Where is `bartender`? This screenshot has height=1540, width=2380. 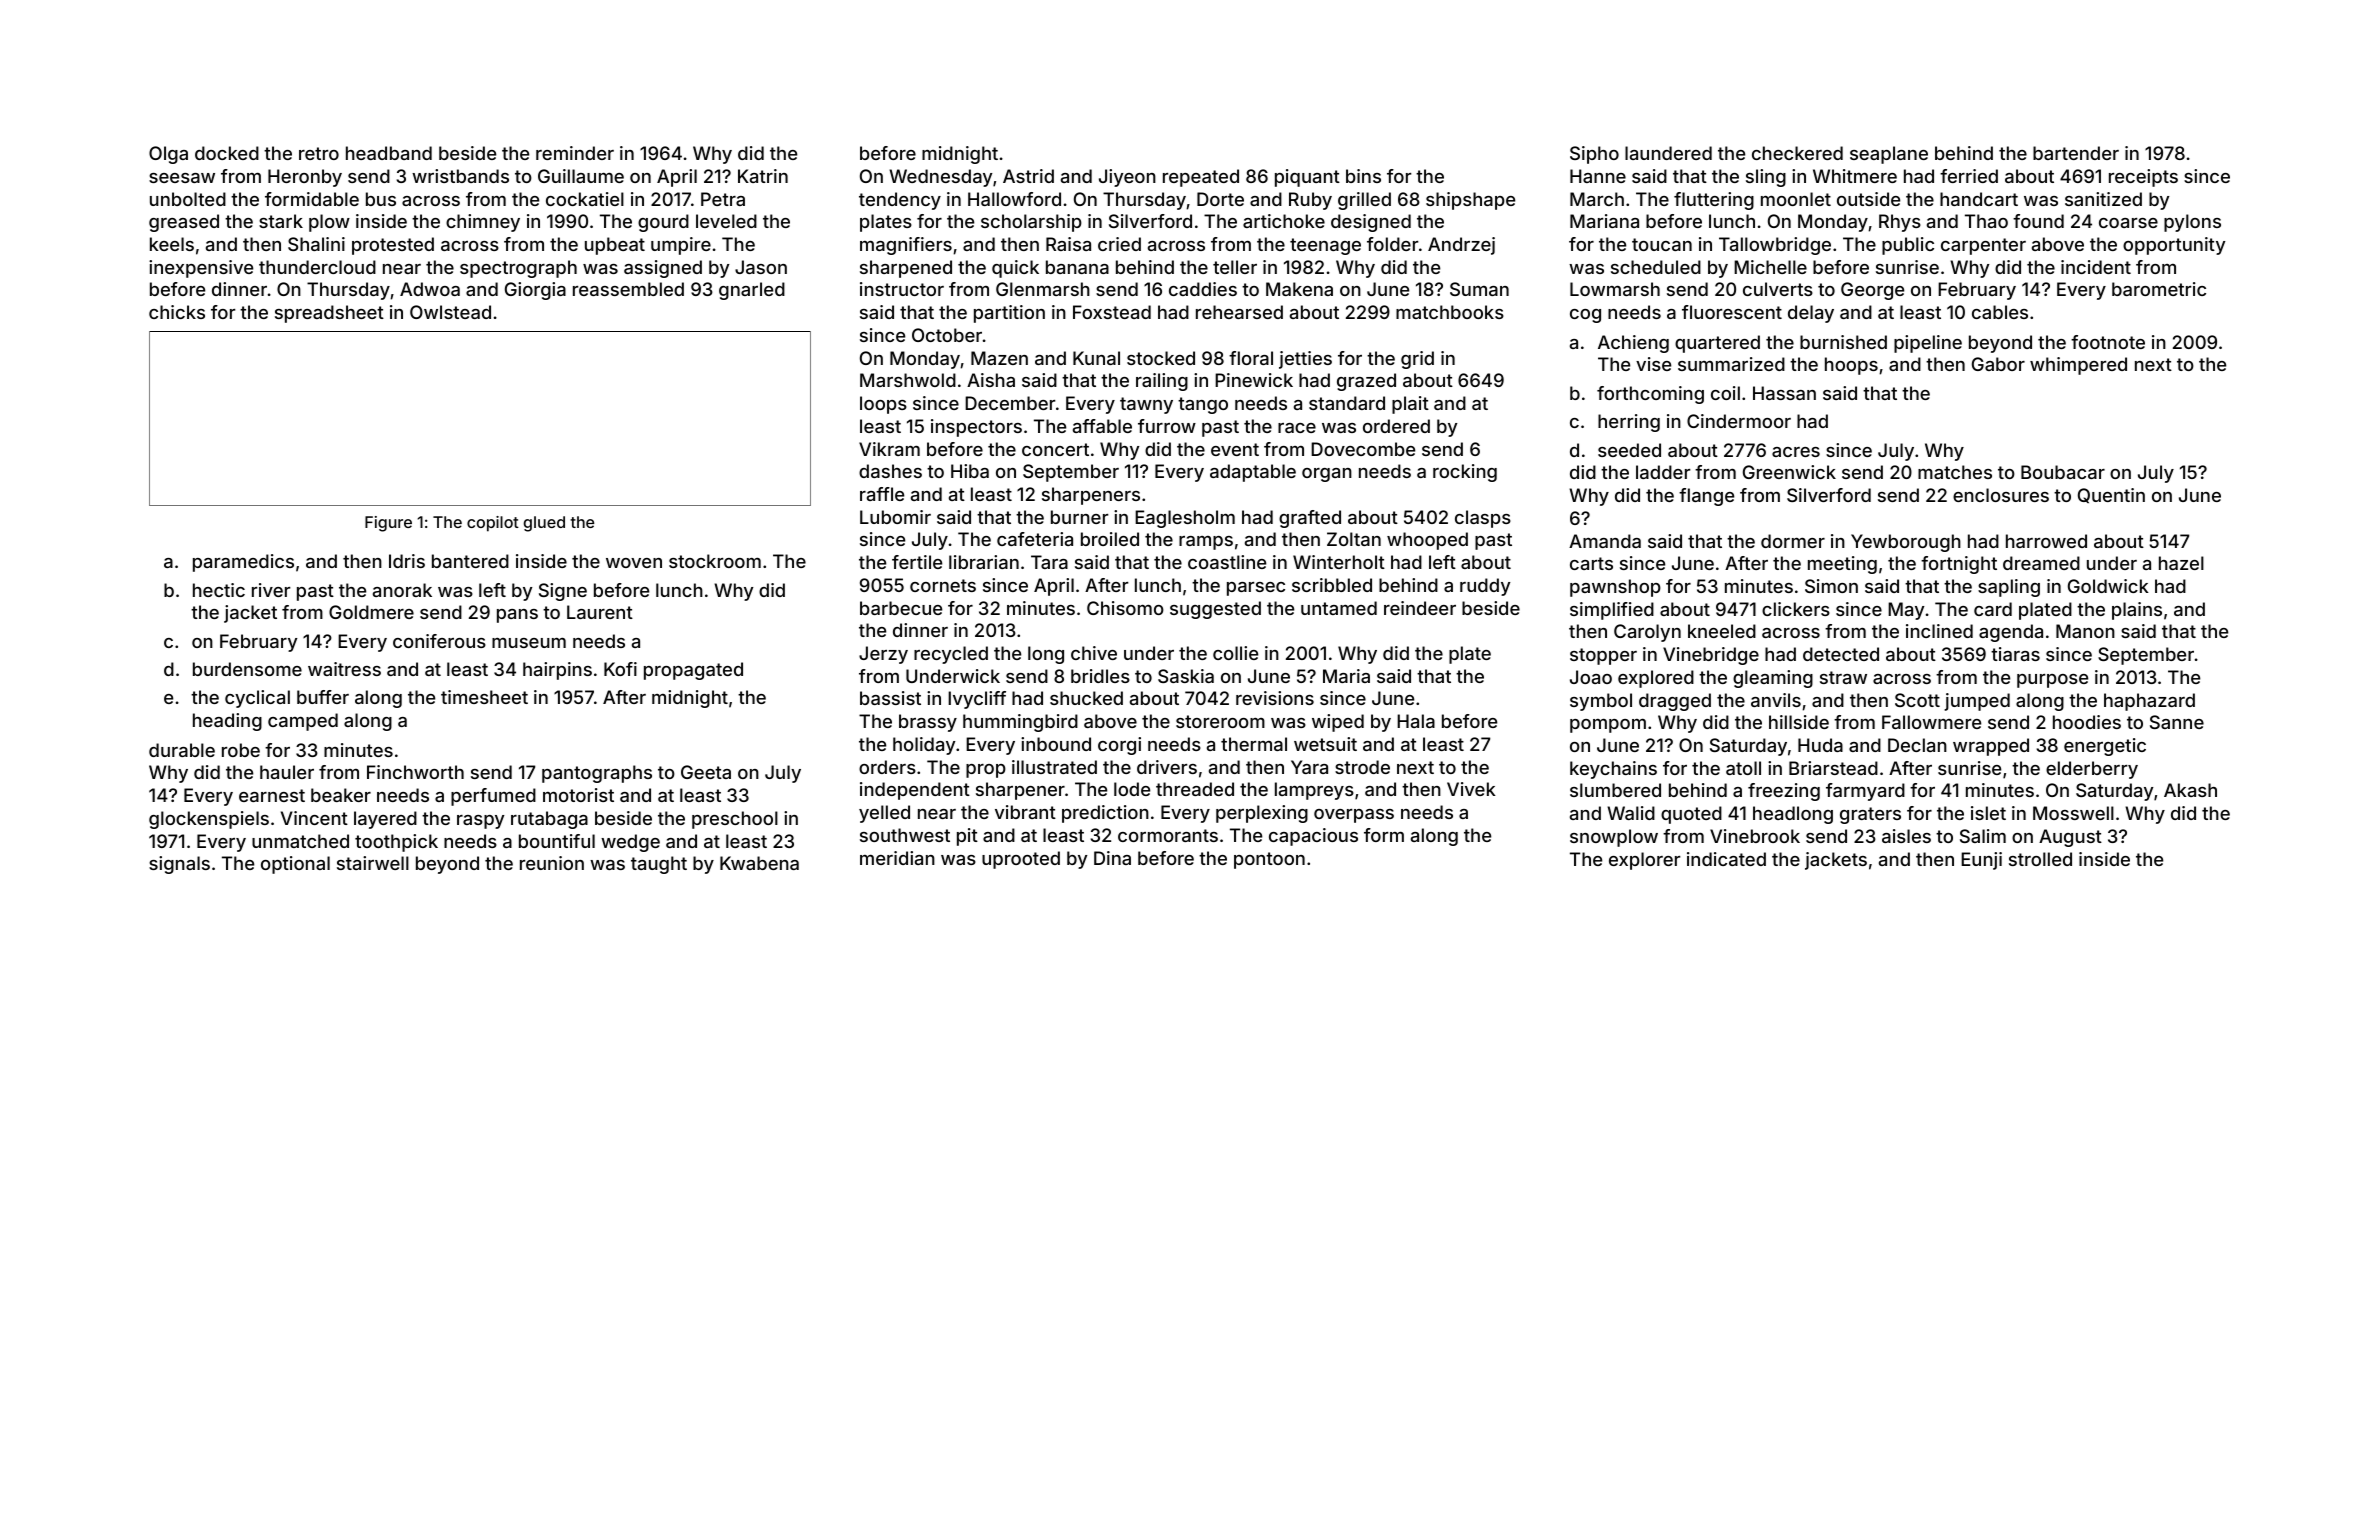 bartender is located at coordinates (2076, 153).
